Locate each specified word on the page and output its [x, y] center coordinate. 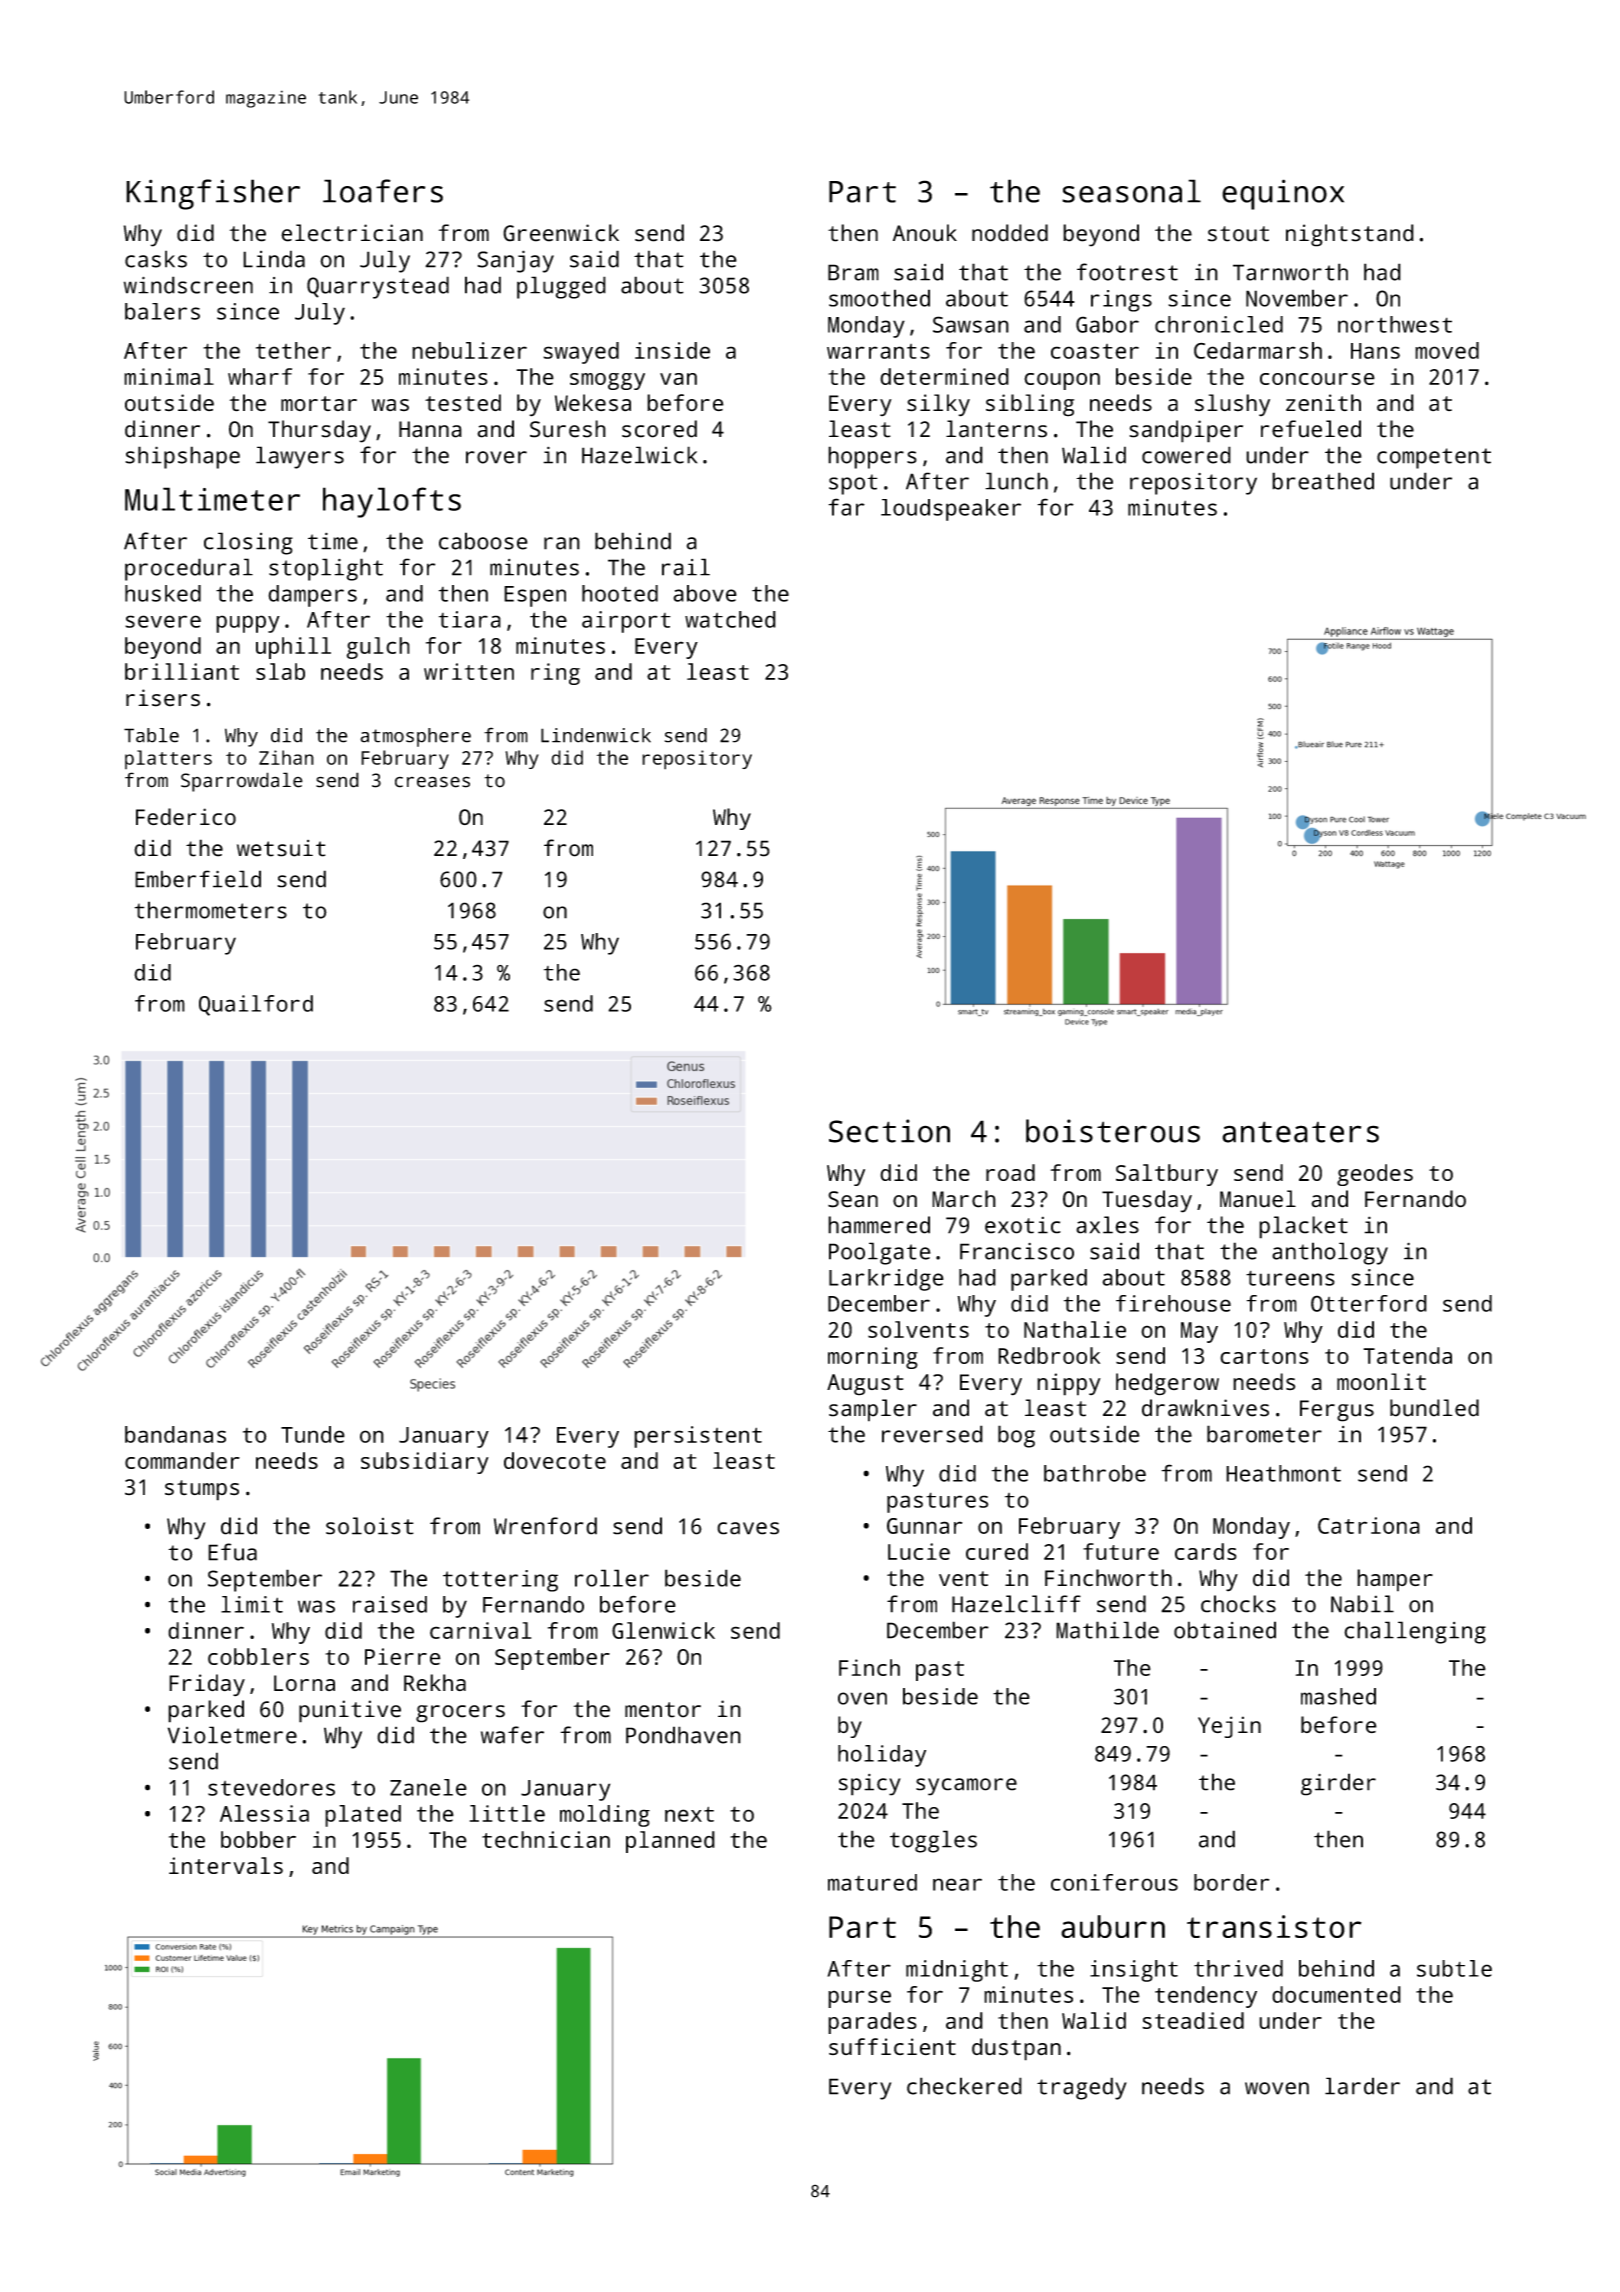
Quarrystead [378, 287]
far [846, 507]
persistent [698, 1437]
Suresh [568, 429]
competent [1434, 458]
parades [872, 2023]
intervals [226, 1865]
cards [1206, 1551]
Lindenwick [596, 735]
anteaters [1300, 1132]
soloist [370, 1526]
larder [1362, 2086]
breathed [1323, 481]
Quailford [256, 1005]
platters [168, 759]
